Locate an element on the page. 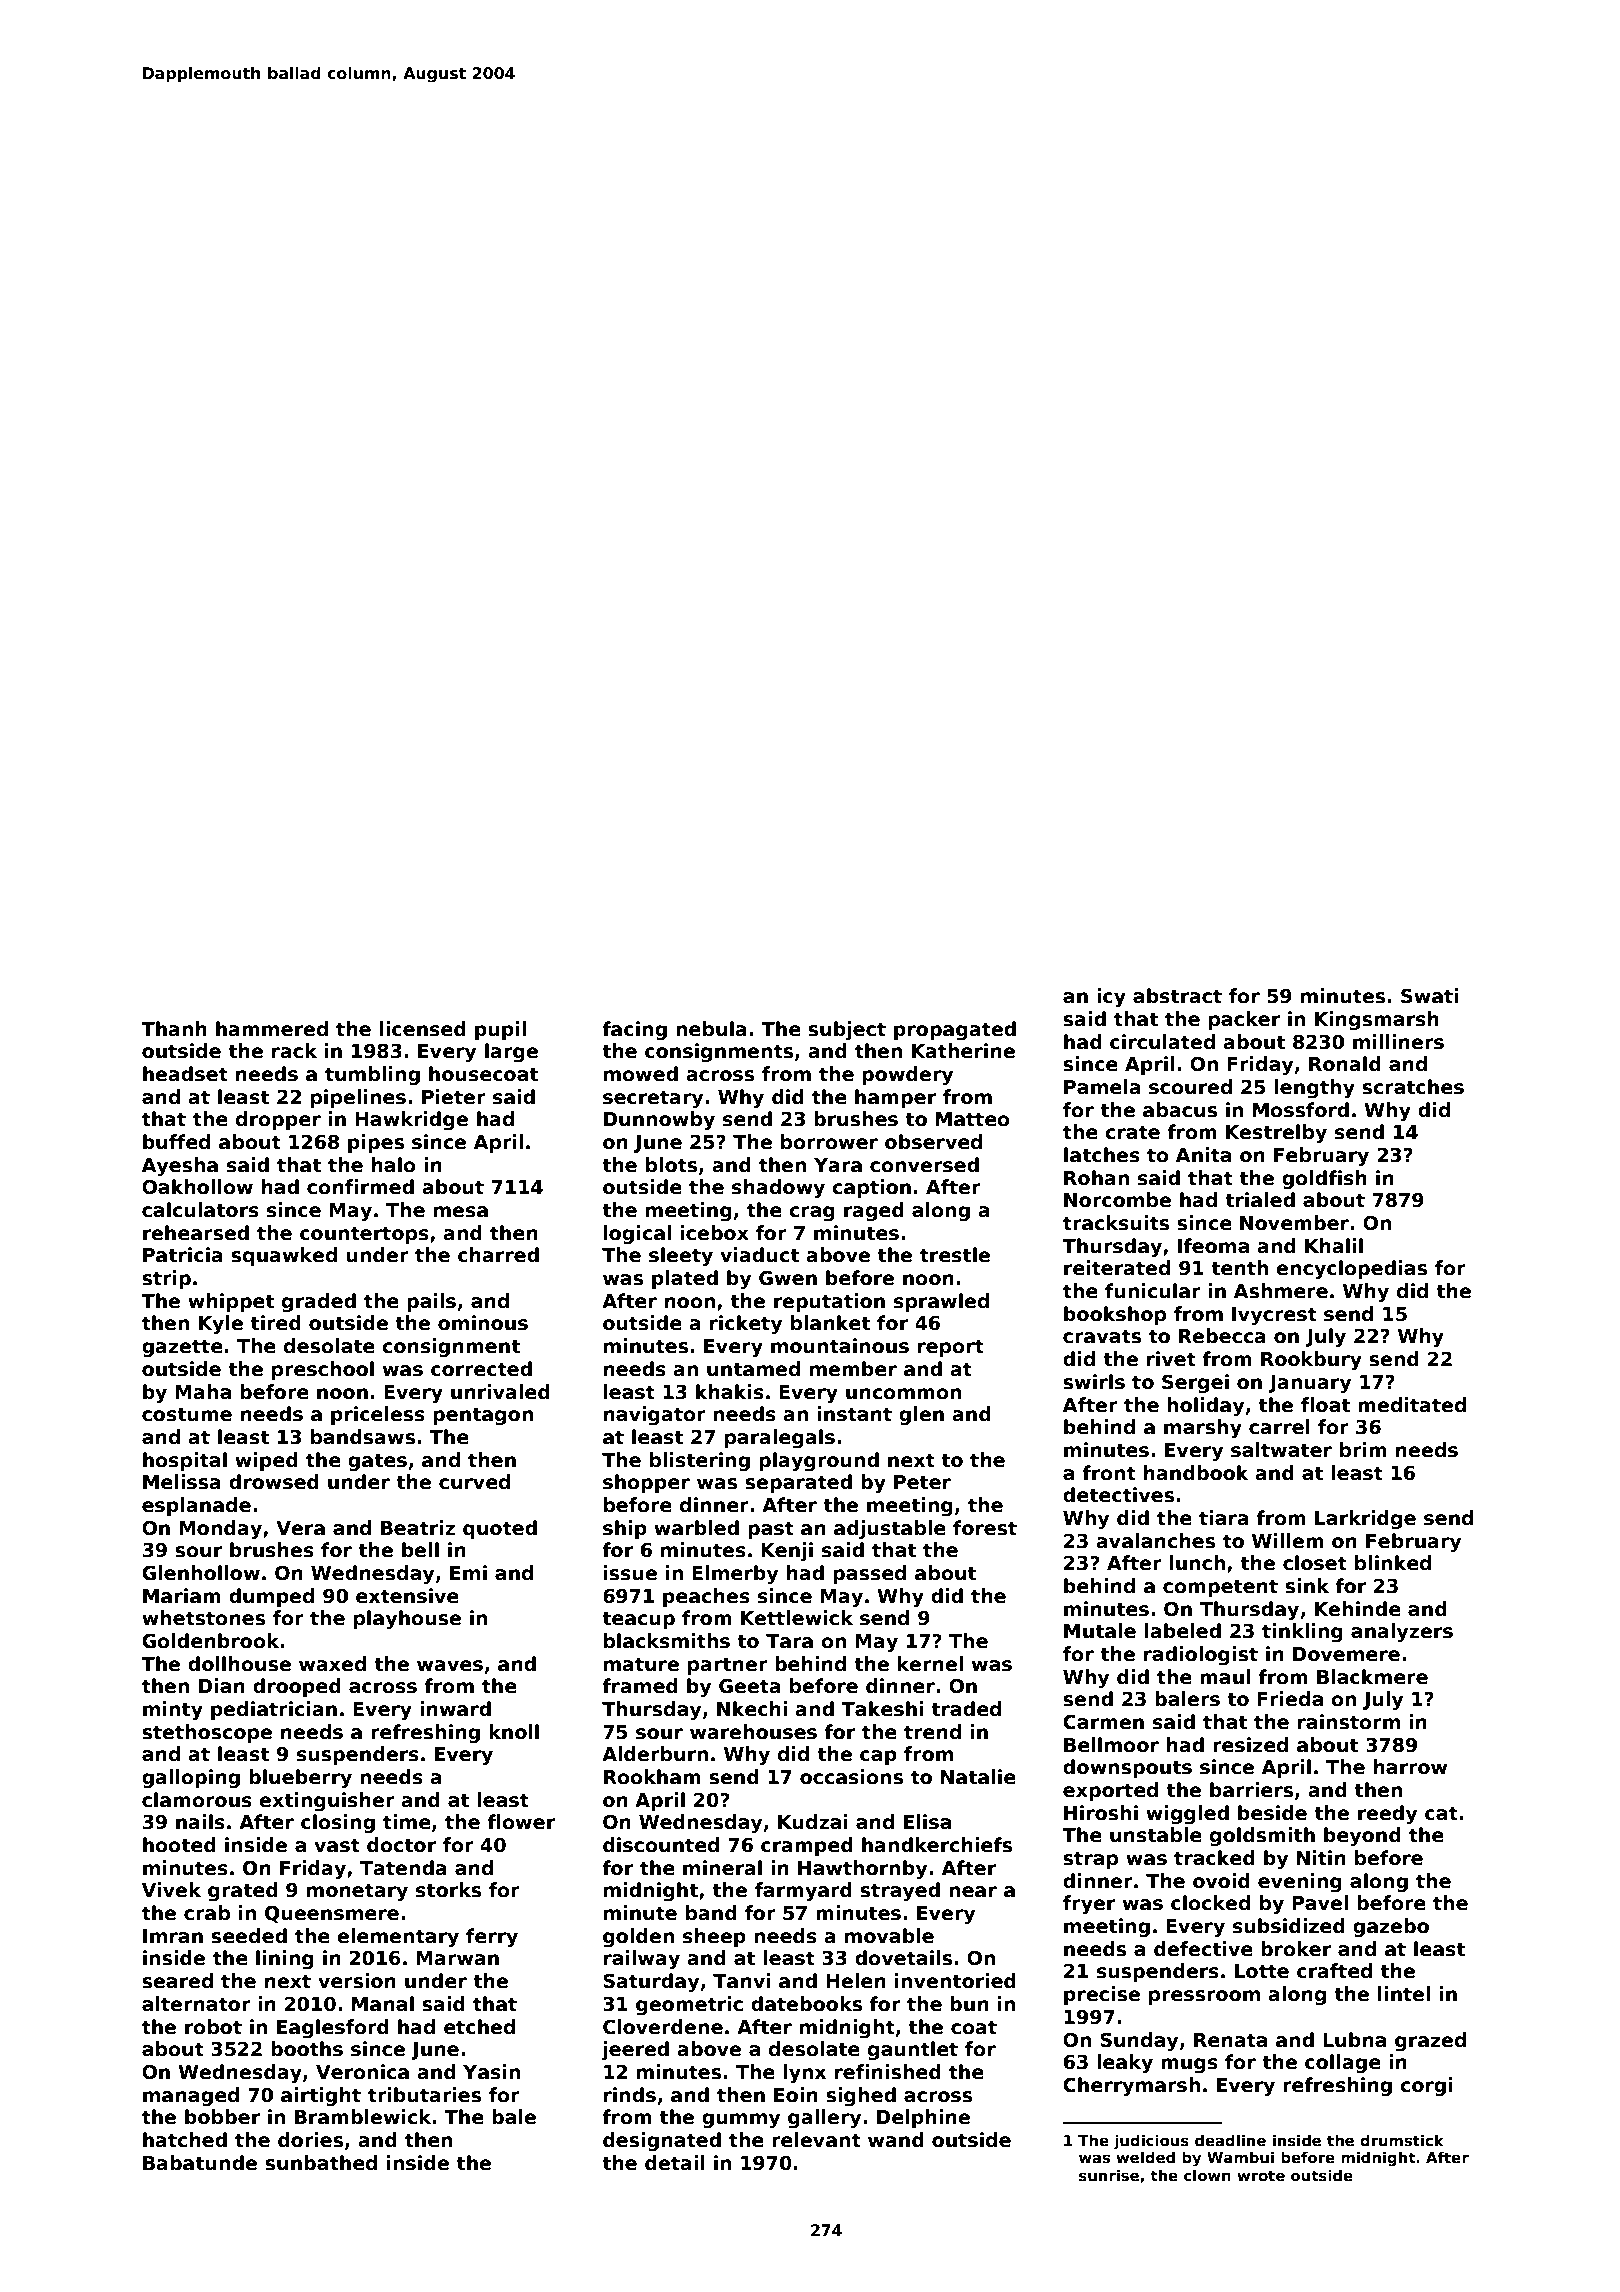 This document has height=2292, width=1620. powdery is located at coordinates (907, 1075).
